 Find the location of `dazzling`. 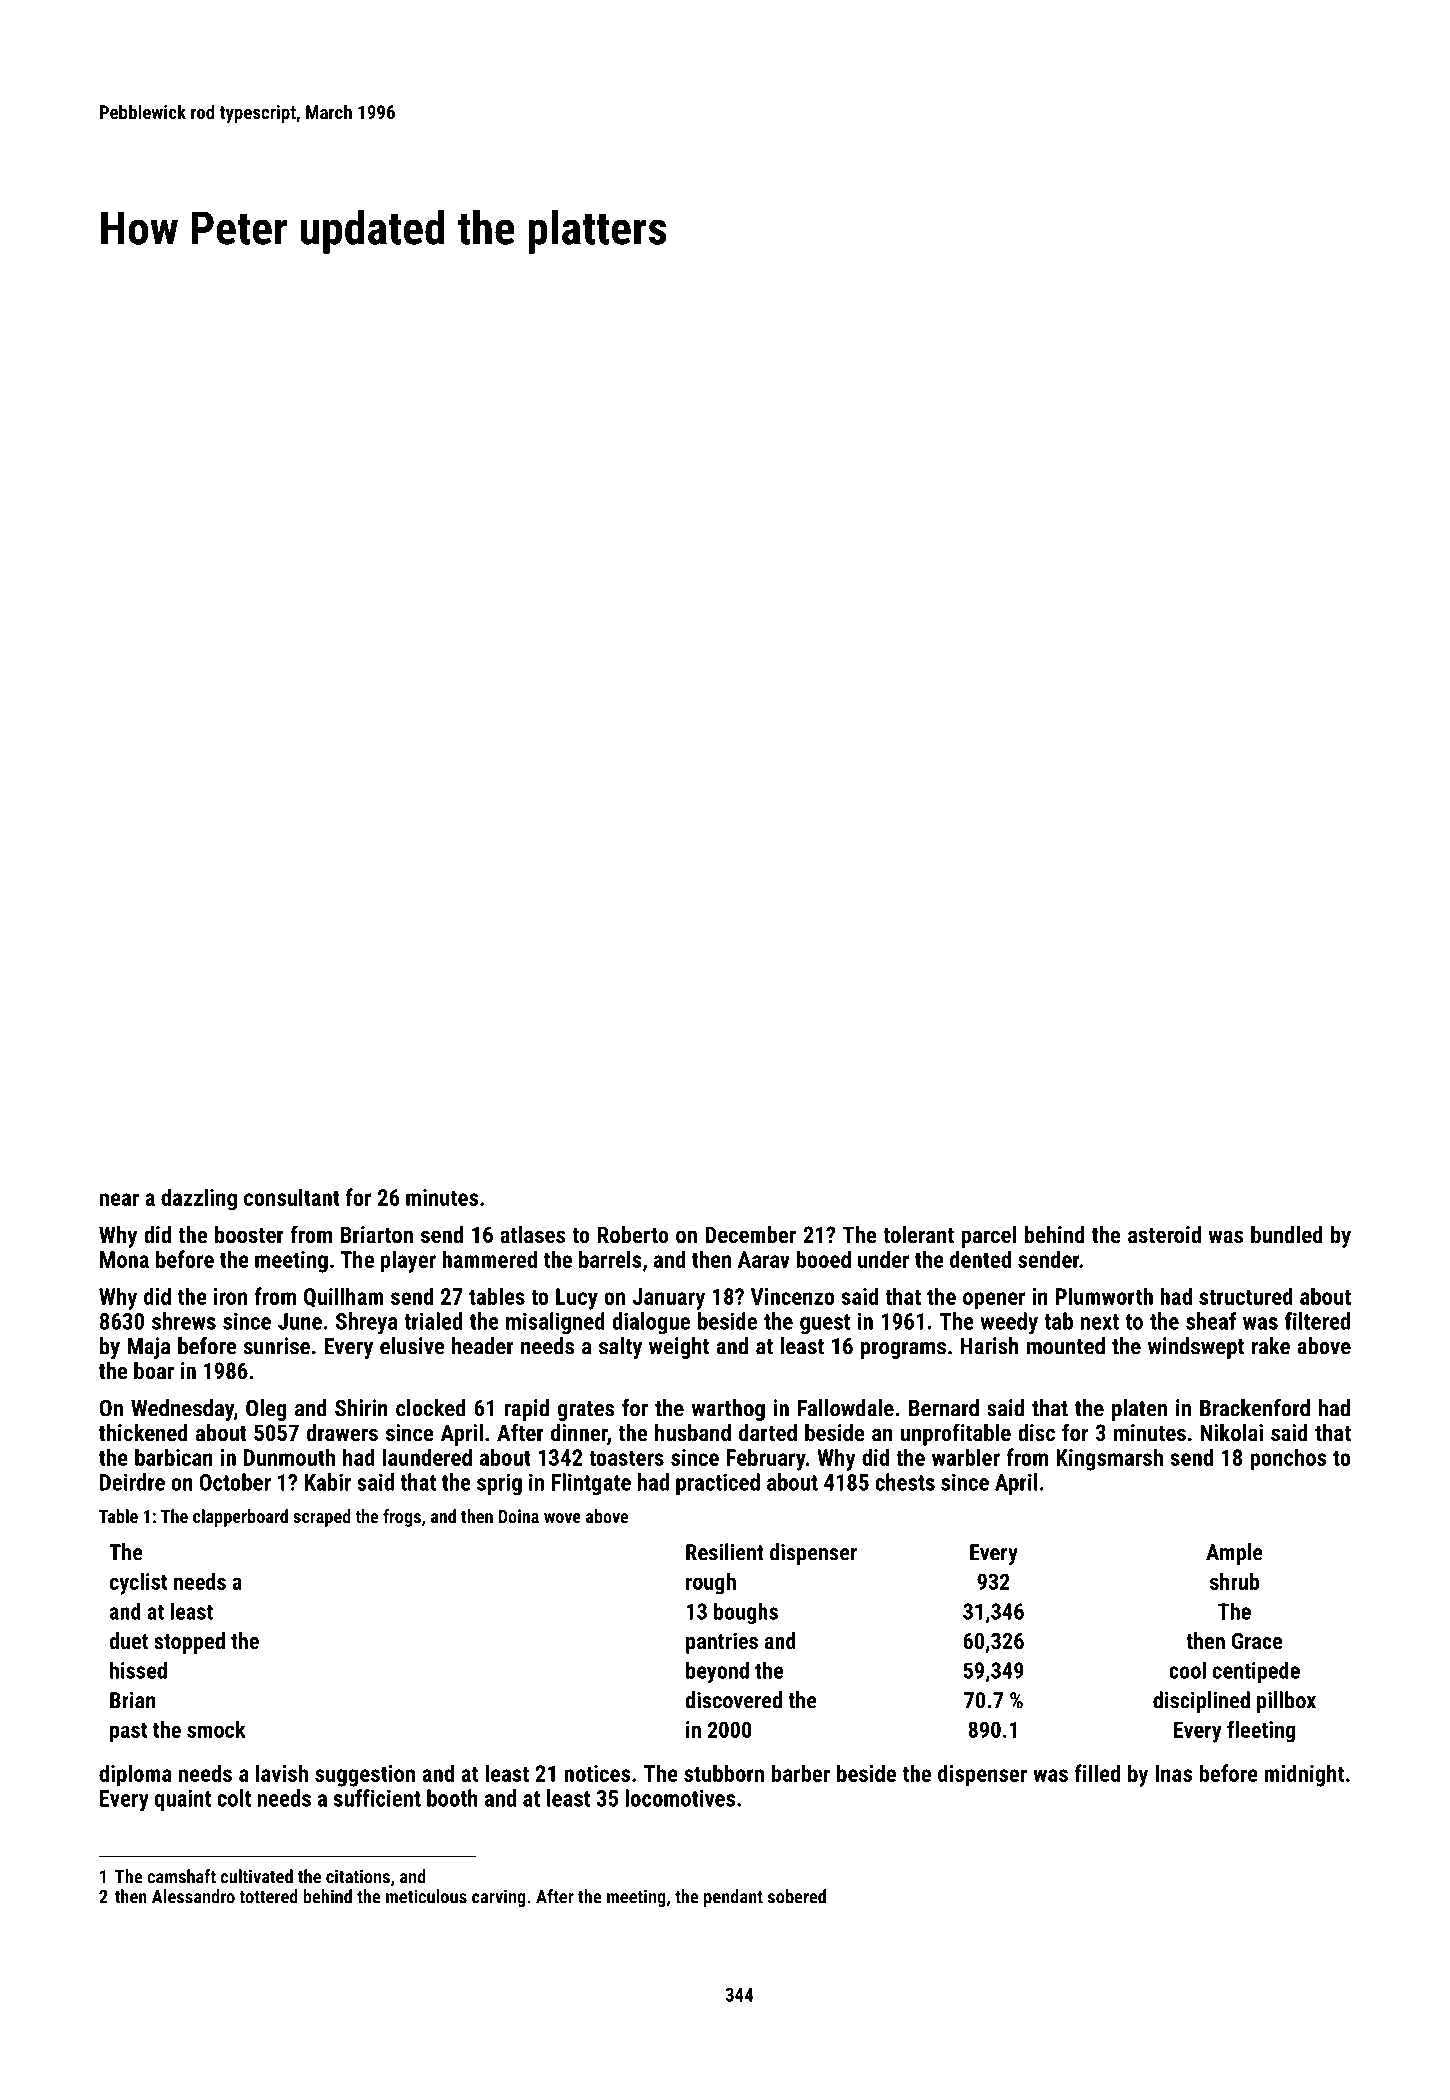

dazzling is located at coordinates (199, 1199).
